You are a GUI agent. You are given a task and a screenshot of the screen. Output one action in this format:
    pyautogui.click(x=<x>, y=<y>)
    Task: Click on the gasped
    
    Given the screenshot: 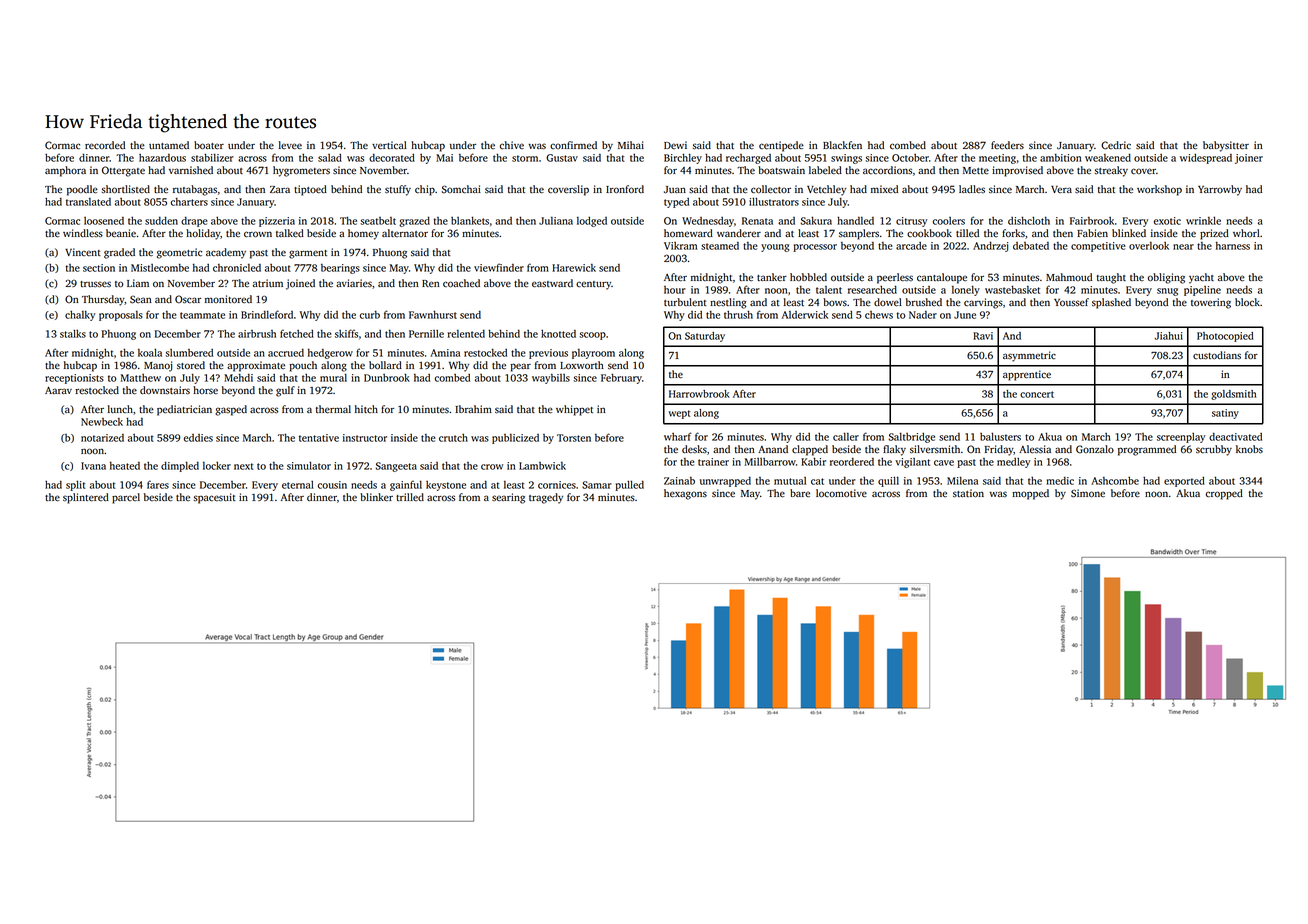 What is the action you would take?
    pyautogui.click(x=231, y=410)
